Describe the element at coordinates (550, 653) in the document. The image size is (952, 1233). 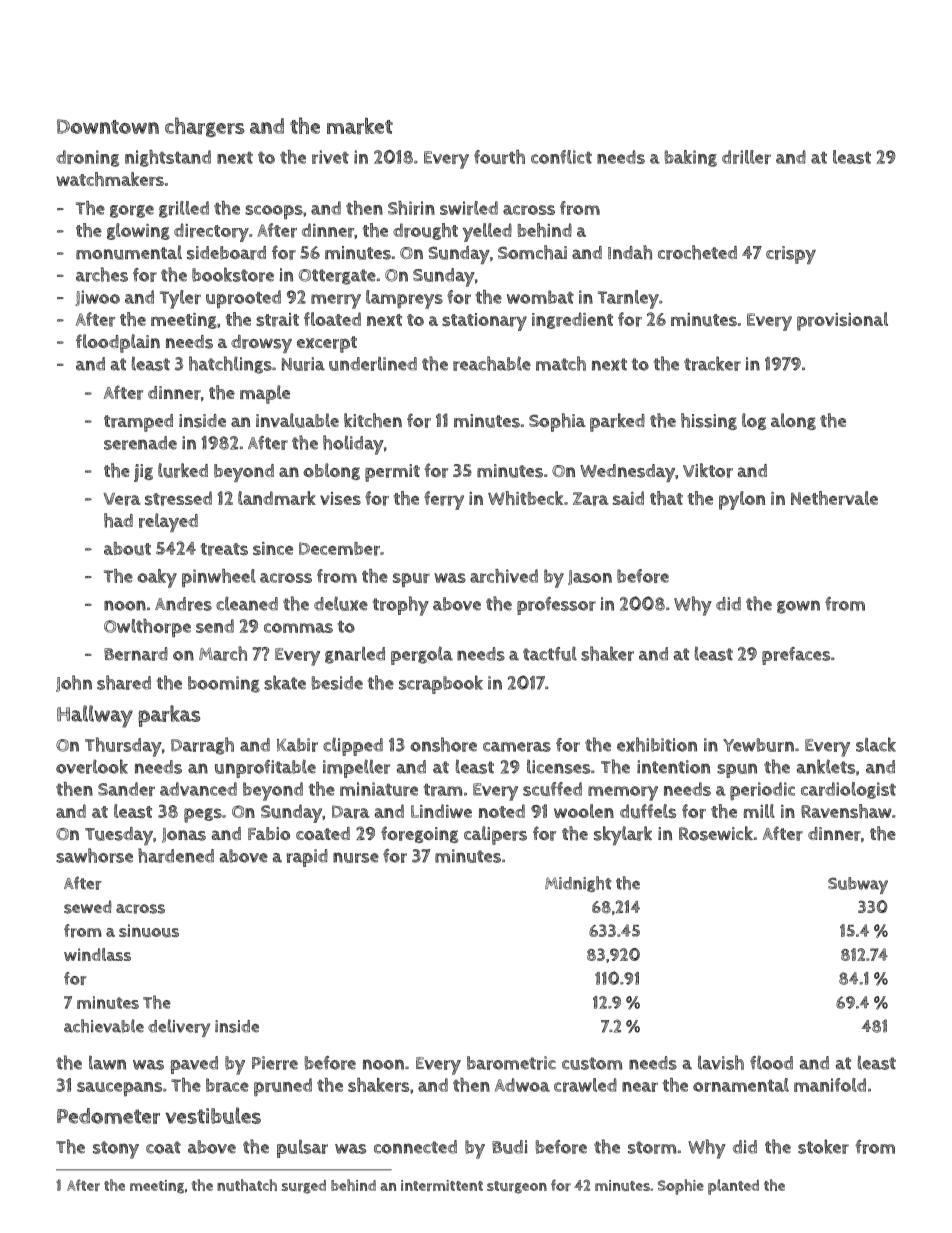
I see `tactful` at that location.
